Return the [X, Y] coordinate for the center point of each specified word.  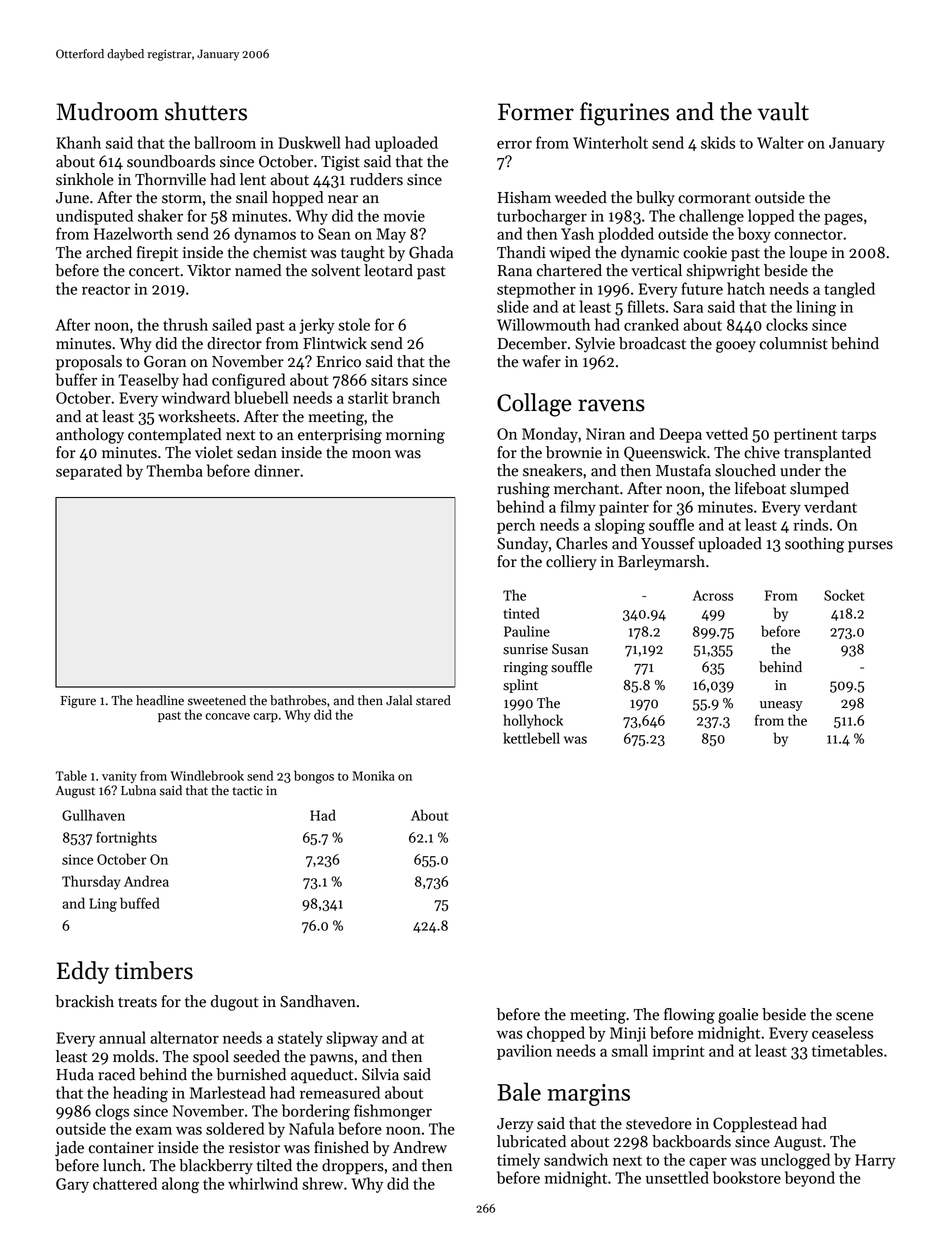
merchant [586, 488]
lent [253, 179]
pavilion [524, 1052]
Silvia [380, 1074]
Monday [550, 435]
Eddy [83, 972]
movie [404, 216]
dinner [277, 470]
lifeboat [760, 488]
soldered [235, 1128]
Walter [780, 142]
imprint [678, 1052]
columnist [794, 343]
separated [89, 472]
